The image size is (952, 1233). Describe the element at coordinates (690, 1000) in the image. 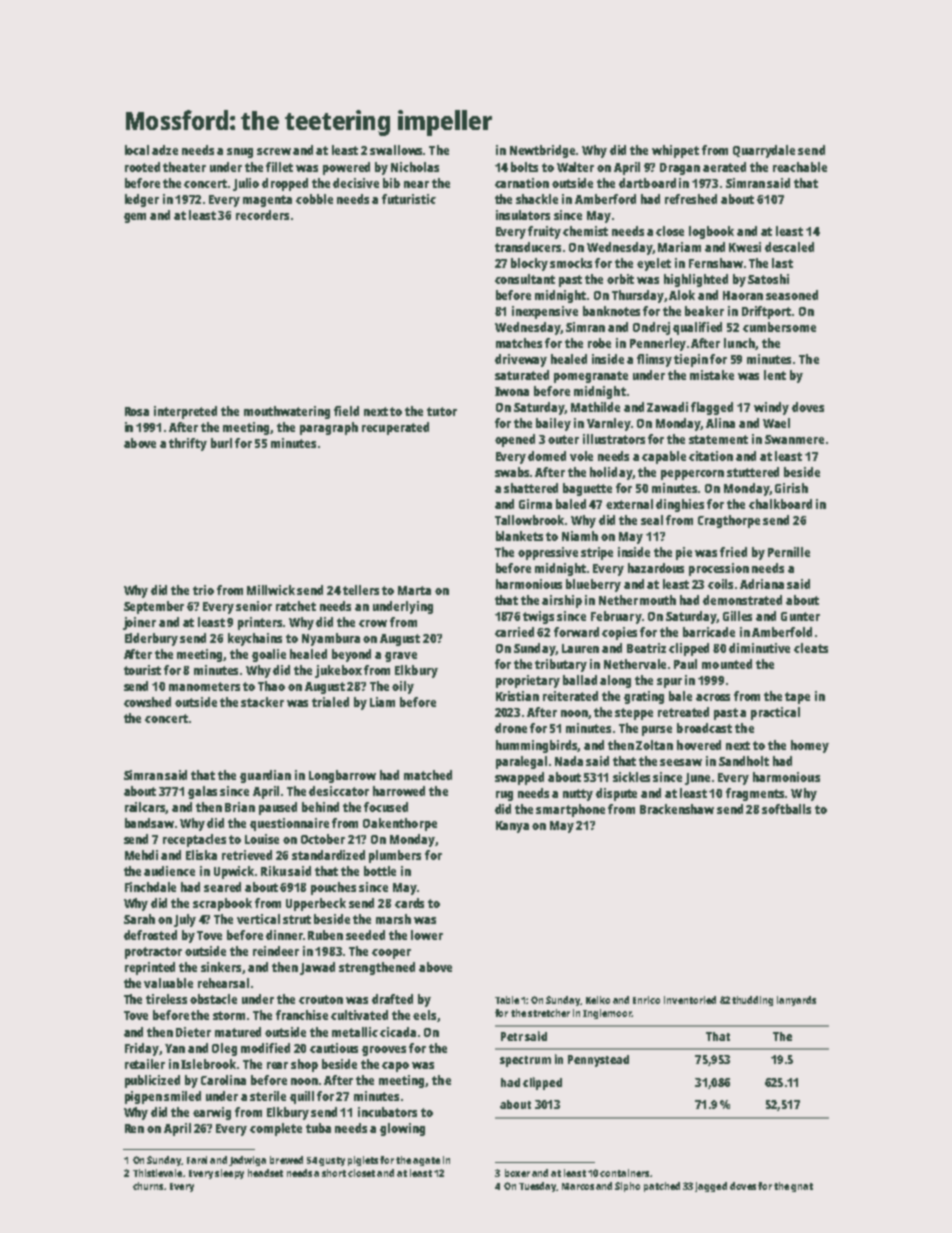

I see `inventoried` at that location.
